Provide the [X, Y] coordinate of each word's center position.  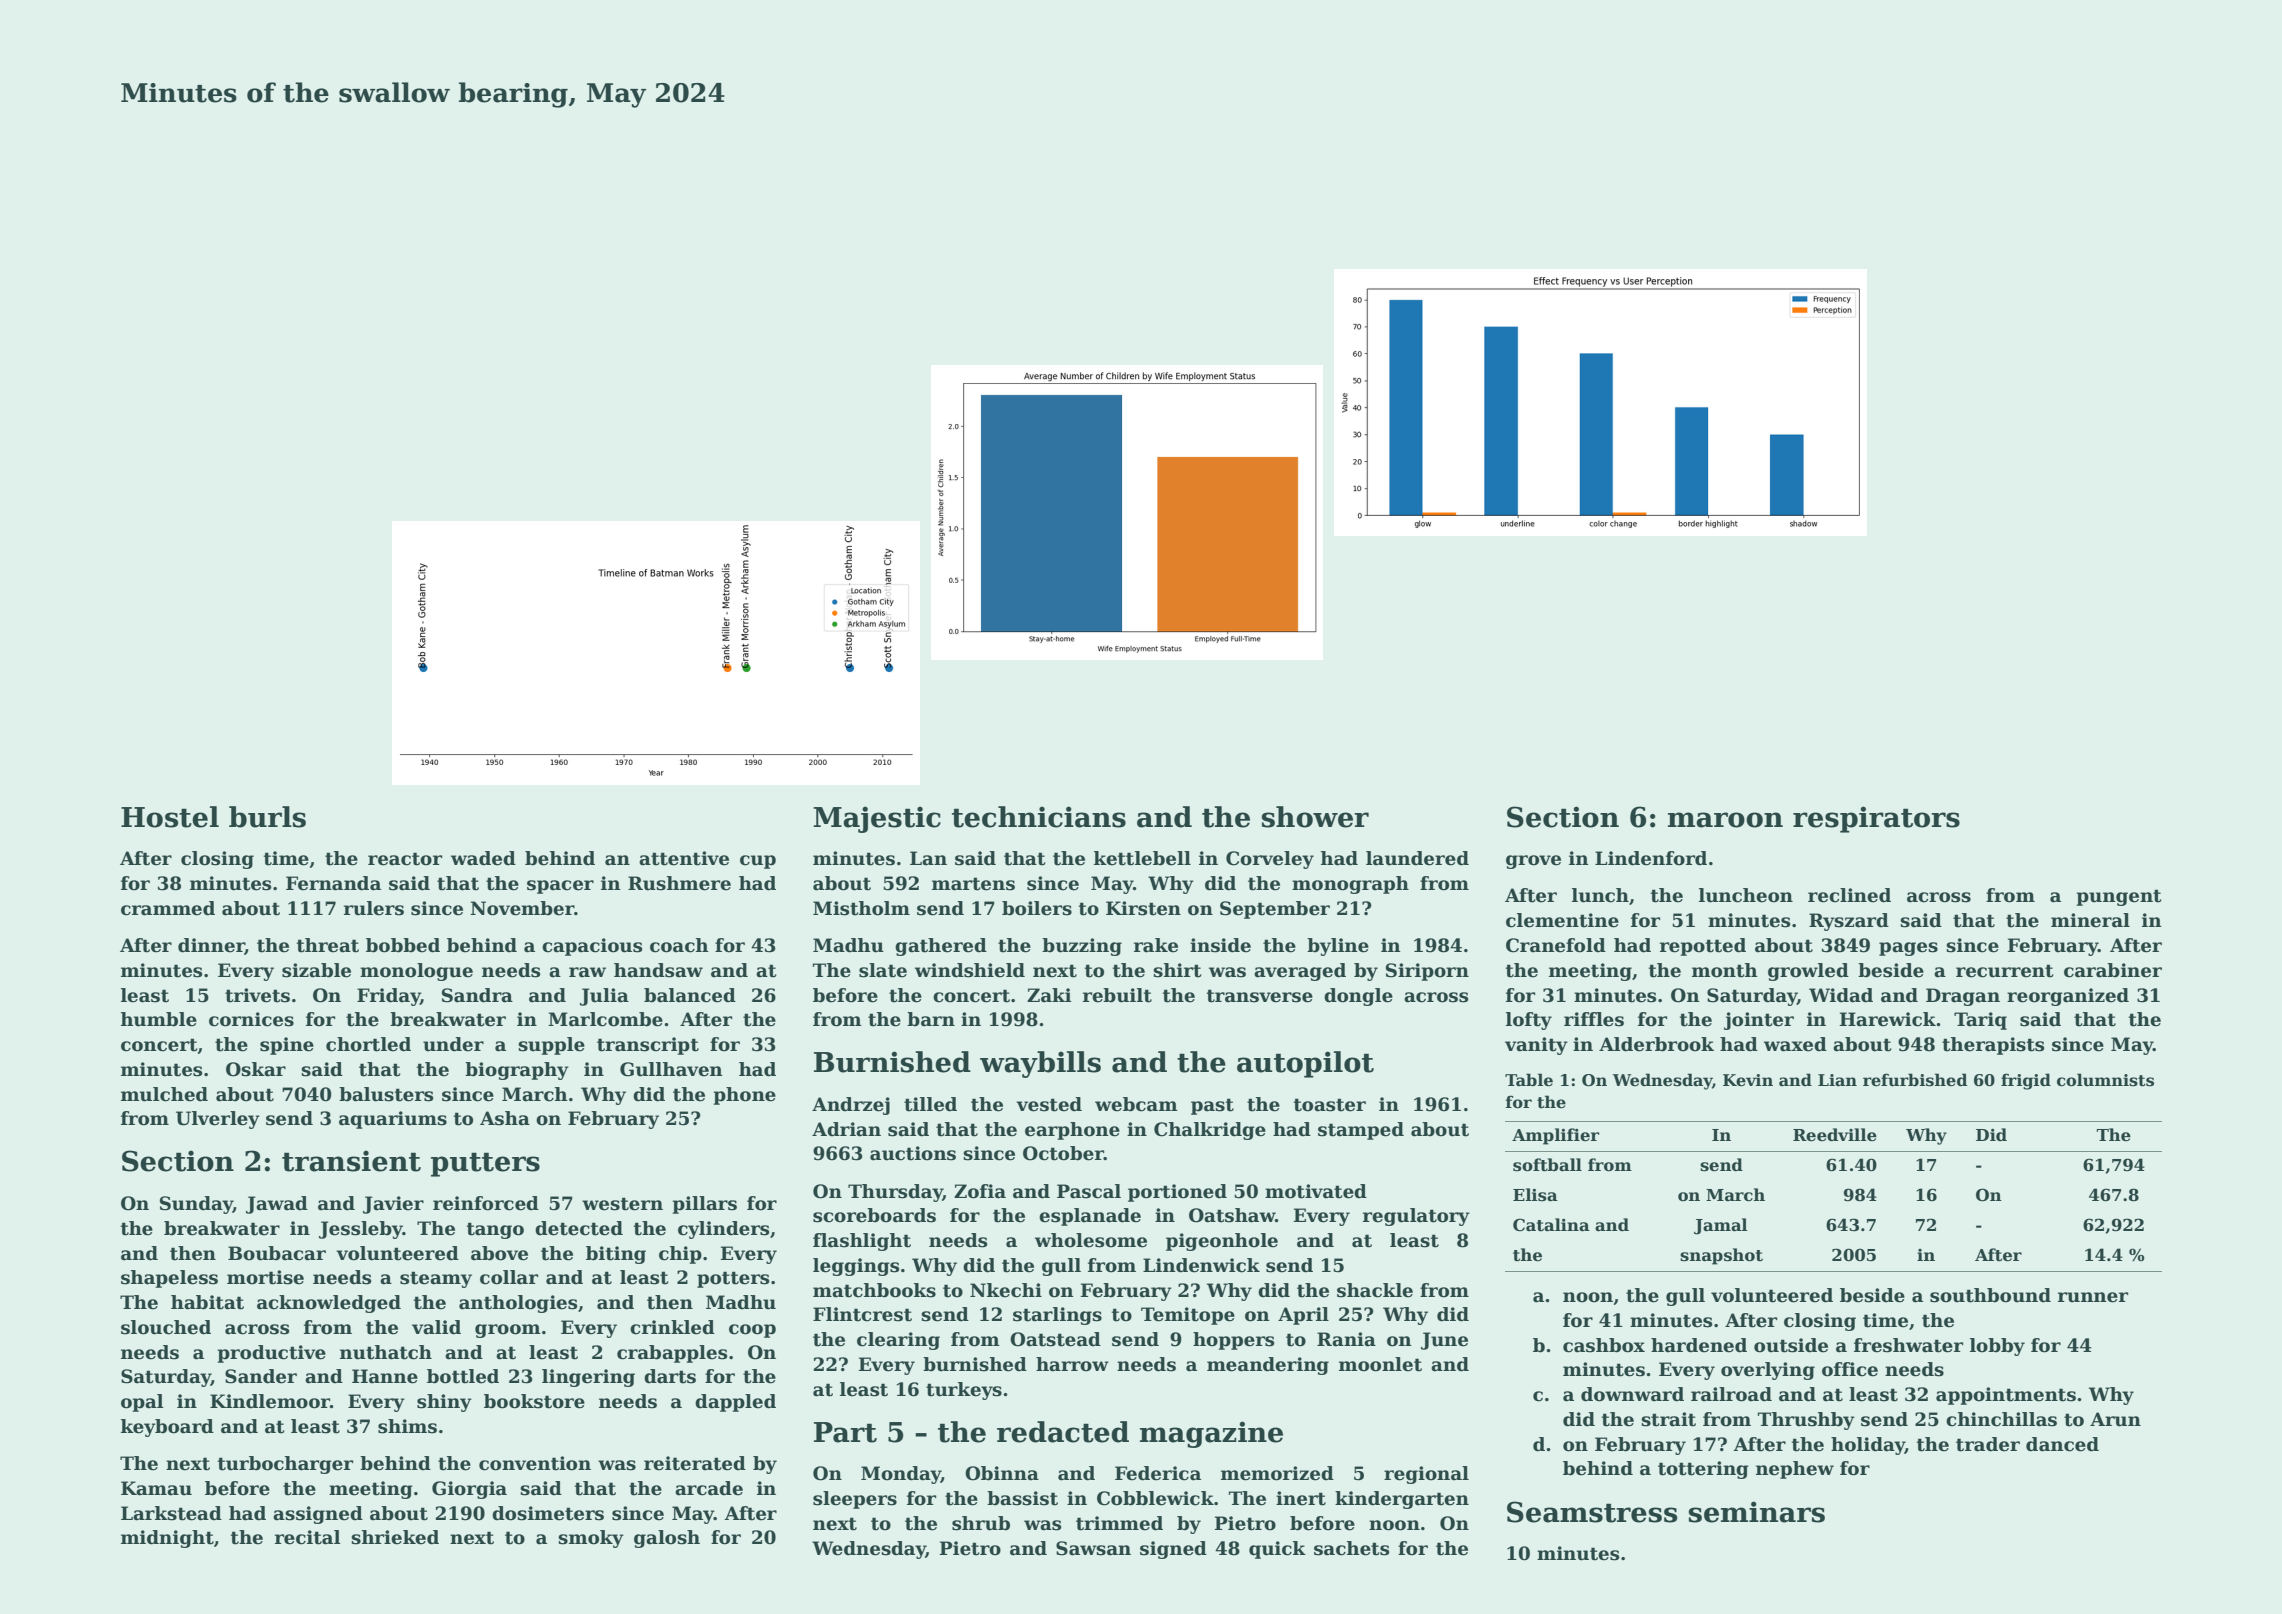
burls [267, 817]
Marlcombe [605, 1019]
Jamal [1721, 1226]
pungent [2119, 897]
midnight [167, 1539]
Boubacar [277, 1253]
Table [1529, 1080]
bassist [1022, 1498]
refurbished [1915, 1080]
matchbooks [874, 1290]
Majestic [877, 819]
